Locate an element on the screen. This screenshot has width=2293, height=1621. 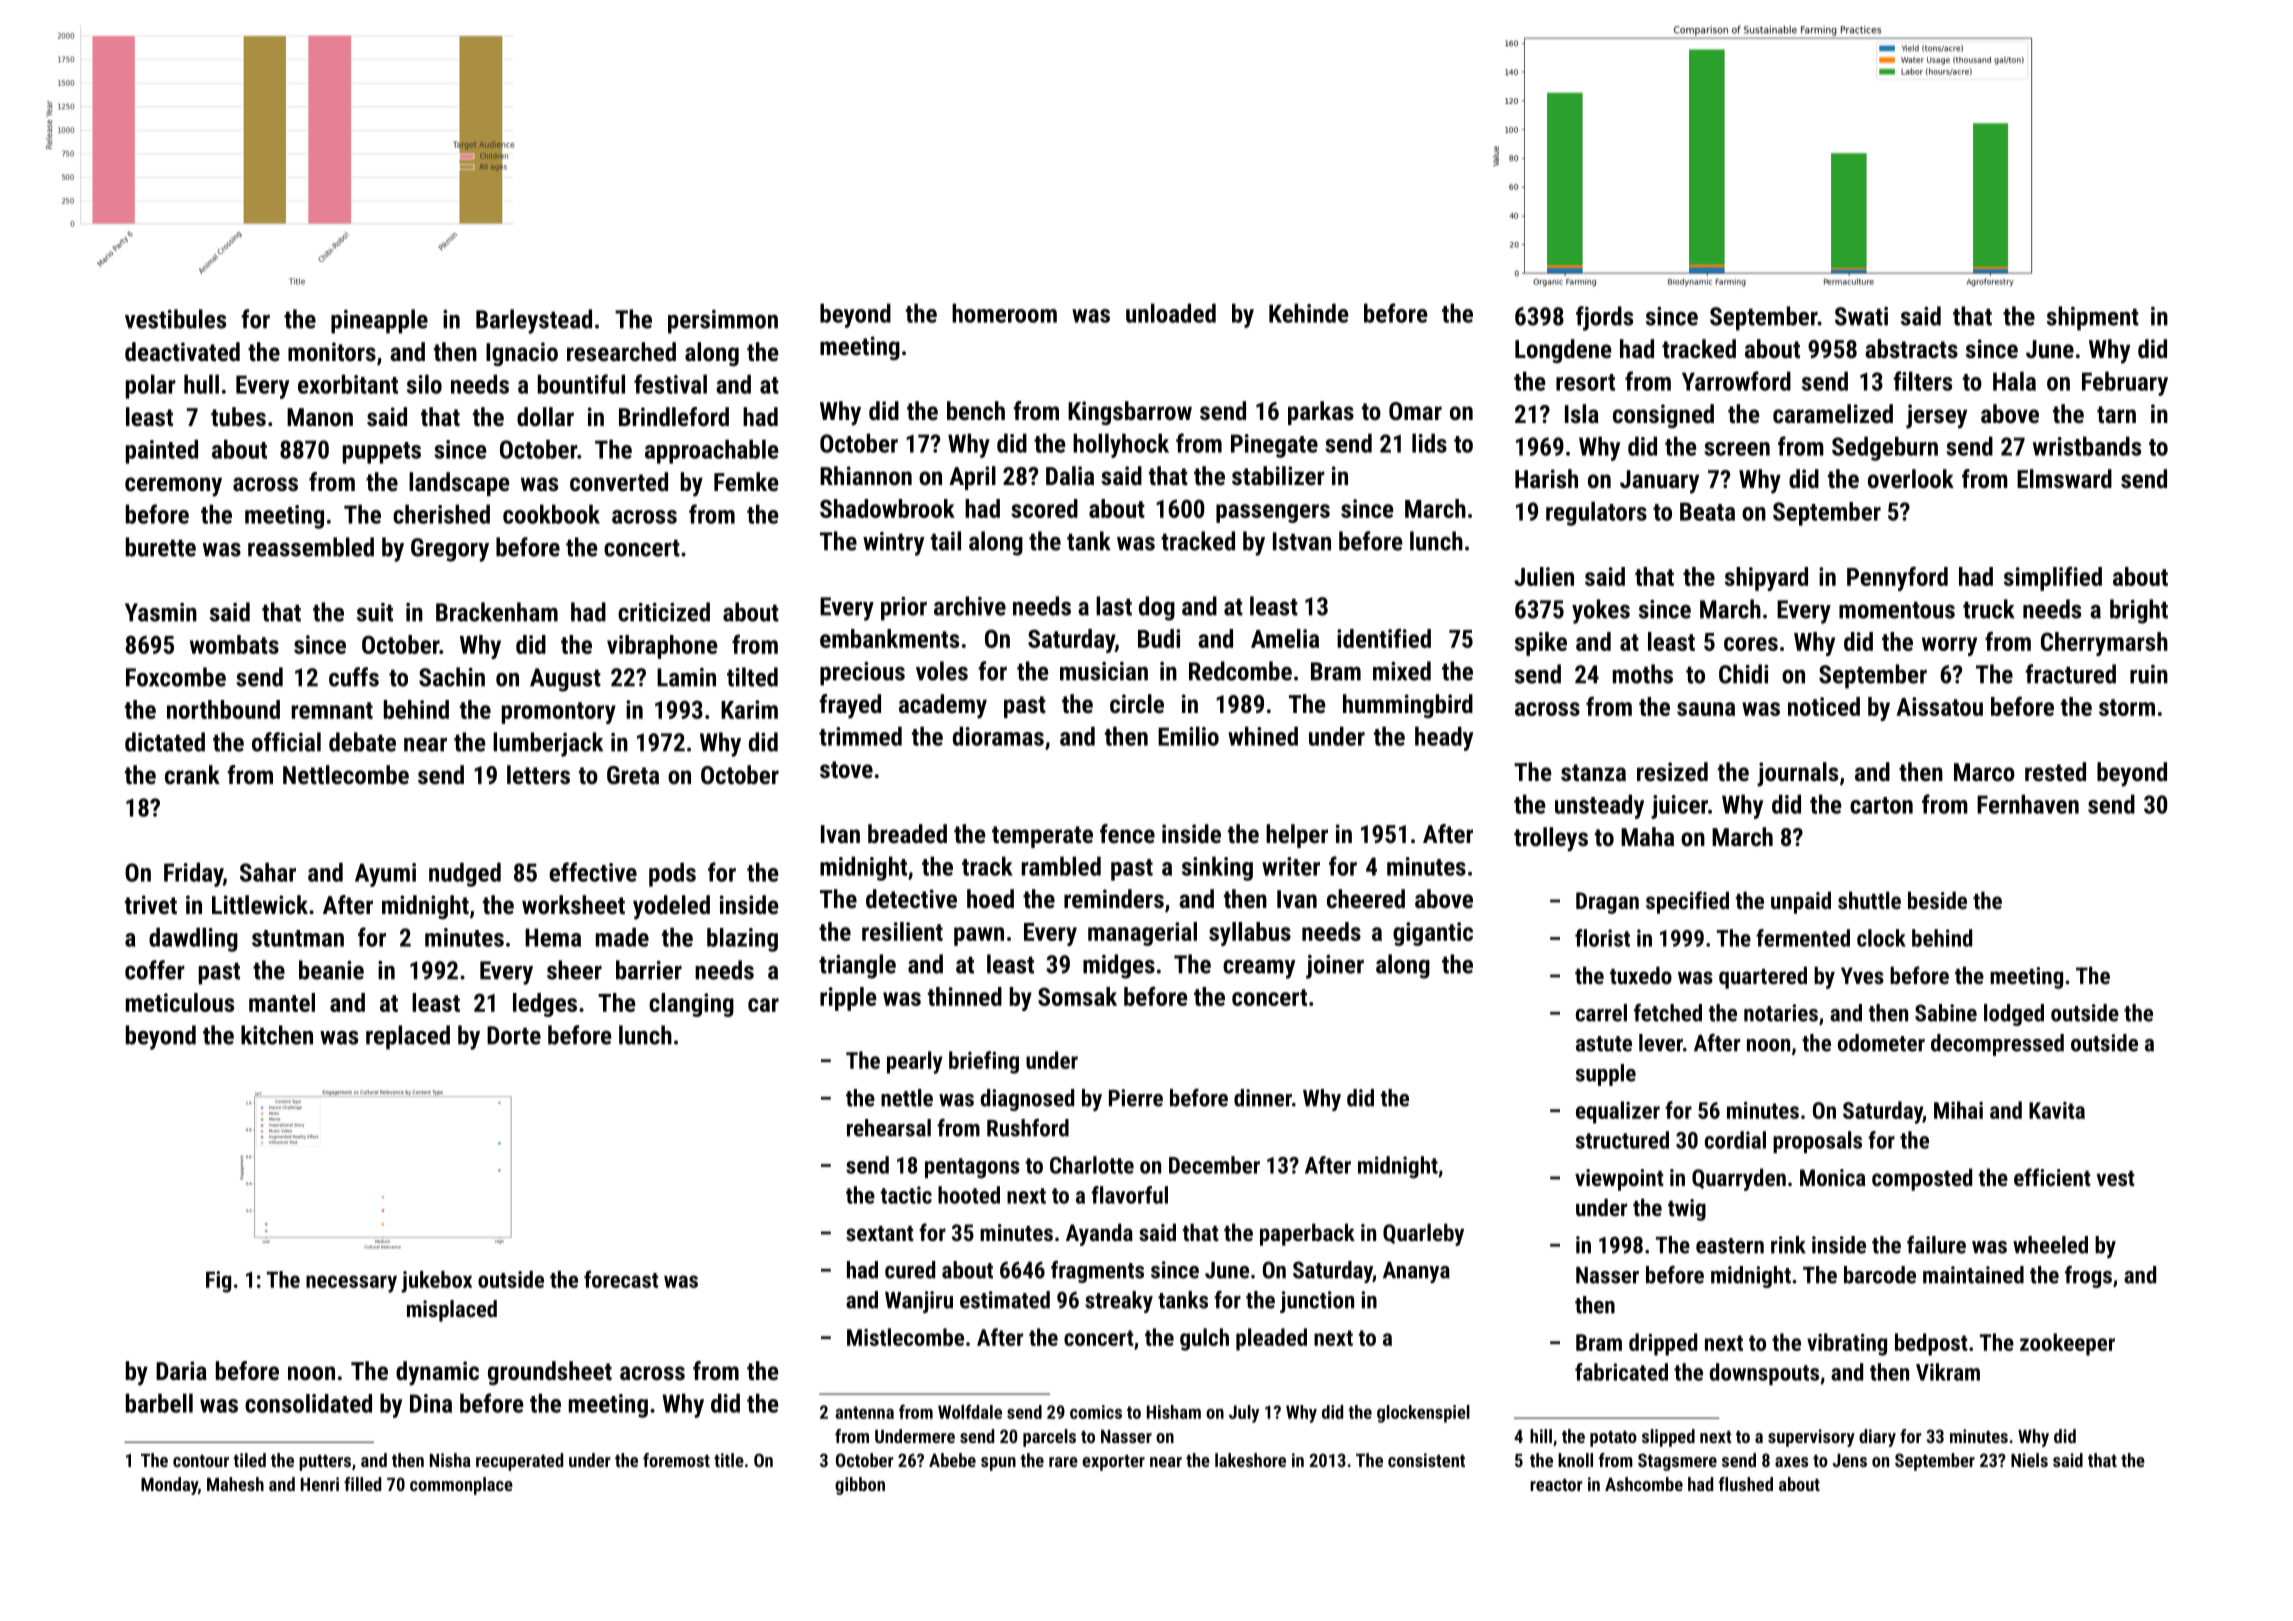
homeroom is located at coordinates (1004, 313).
